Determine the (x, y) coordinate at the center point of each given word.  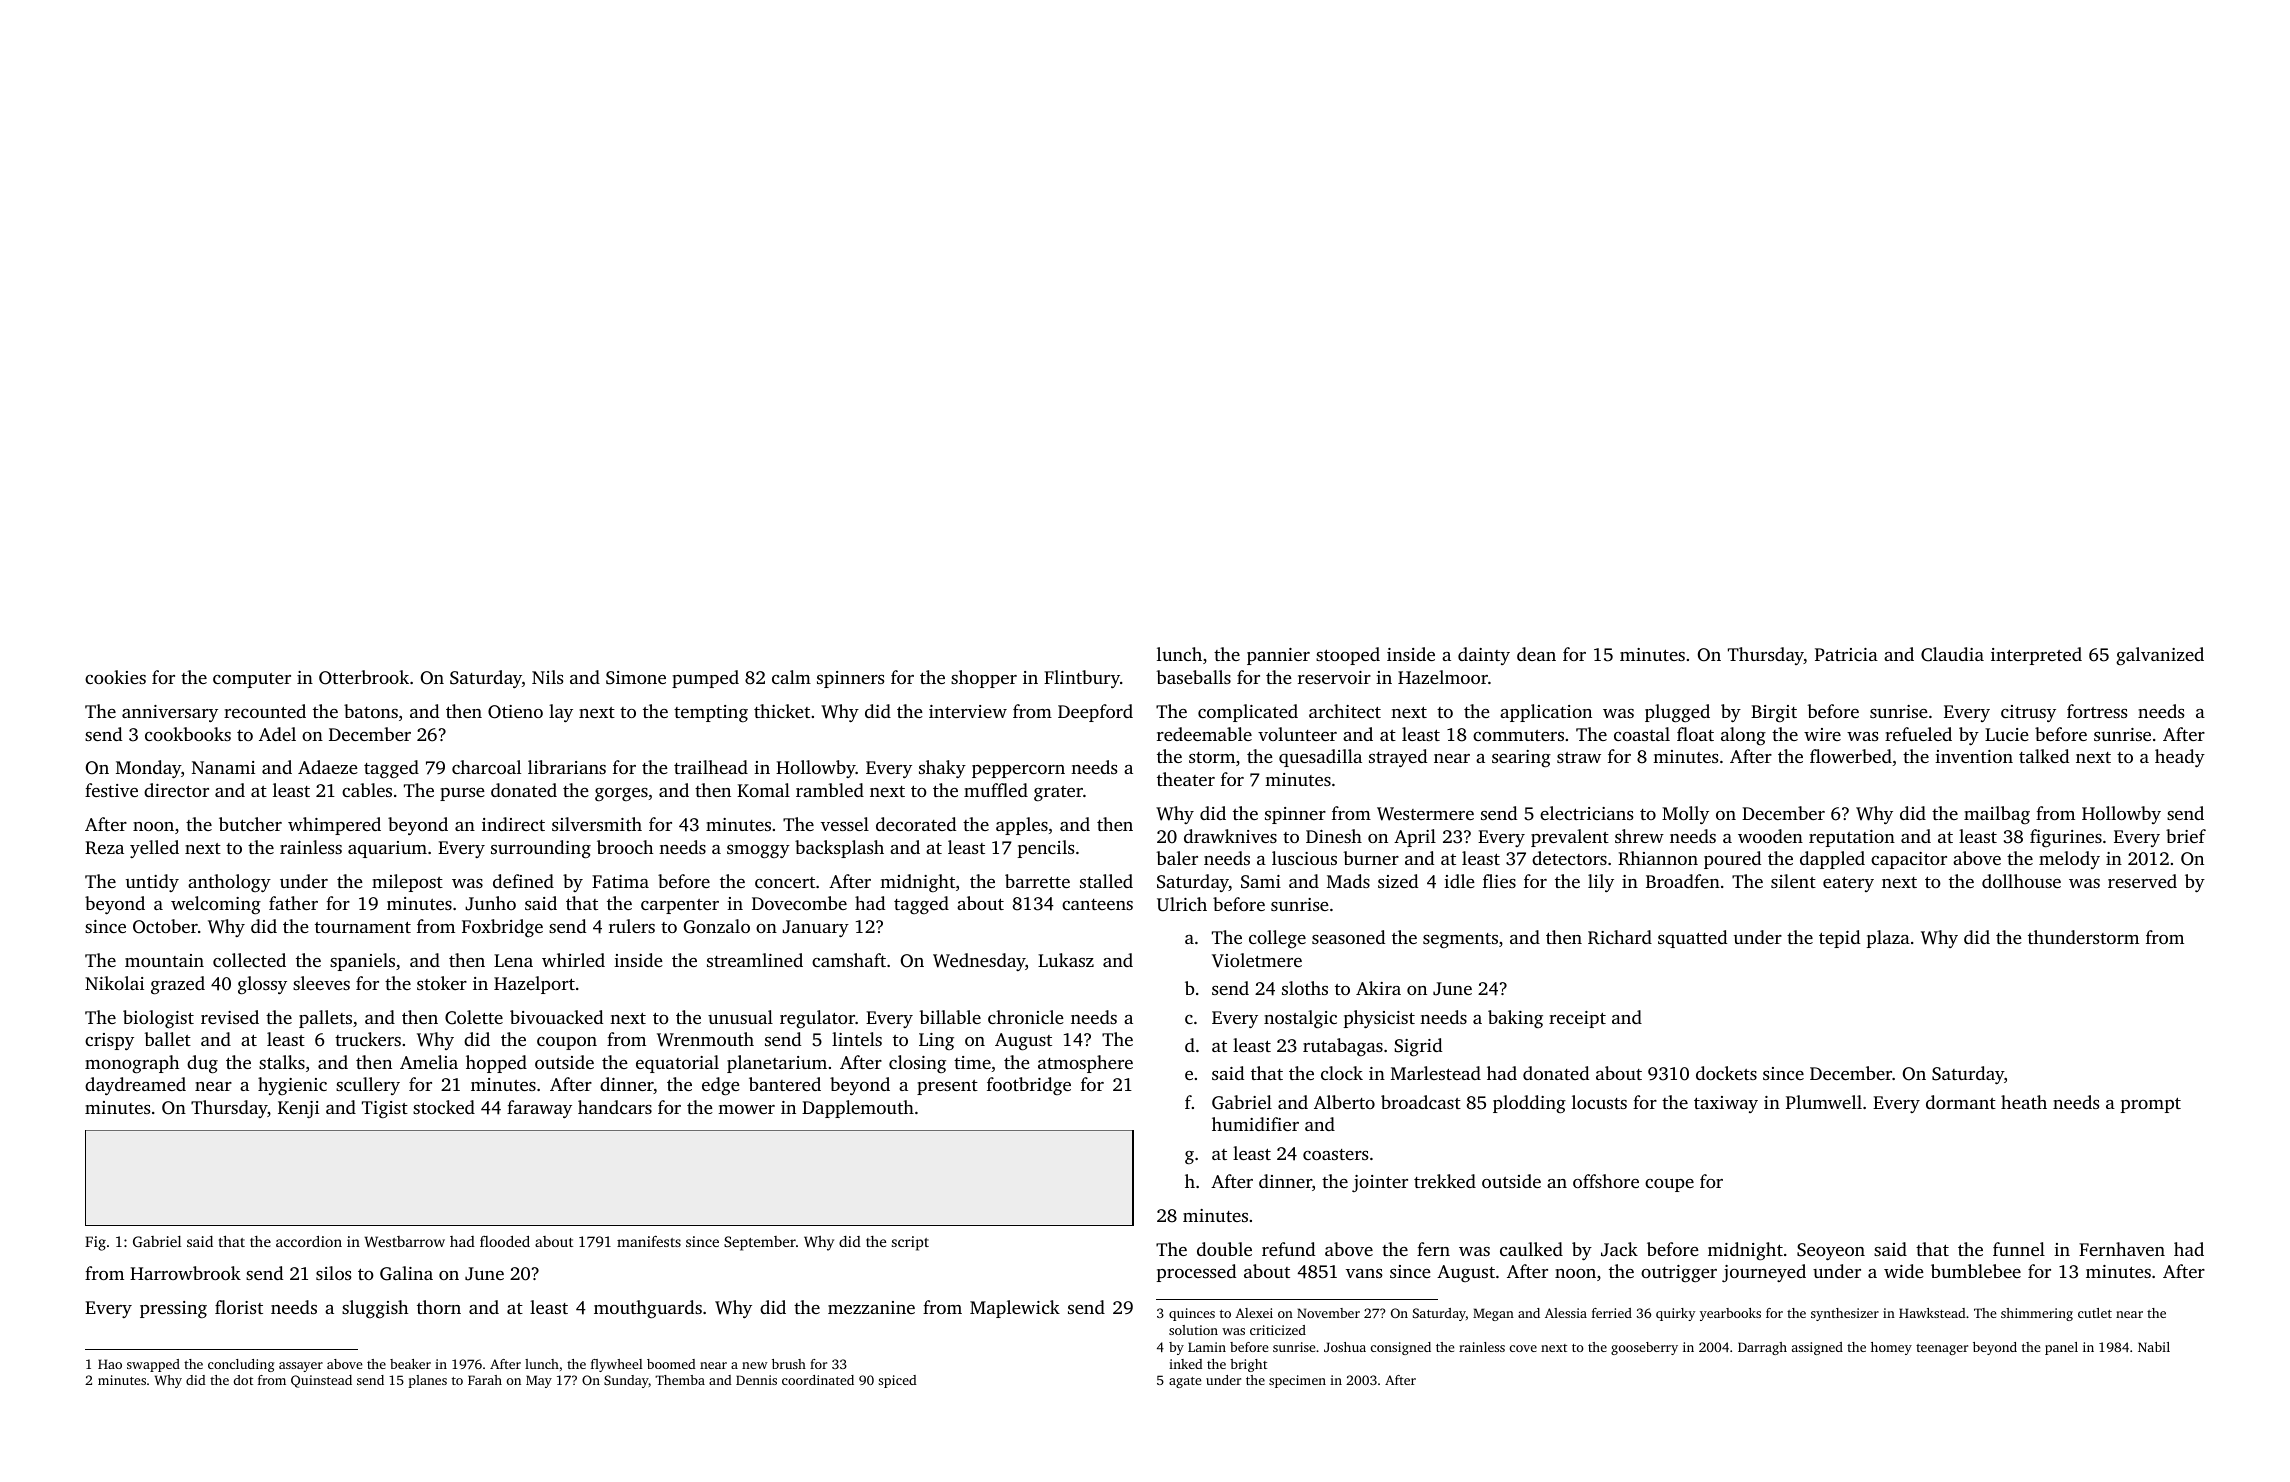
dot (243, 1380)
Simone (636, 678)
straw (1579, 757)
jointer (1380, 1183)
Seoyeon (1831, 1251)
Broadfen (1683, 881)
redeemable (1204, 734)
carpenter (680, 906)
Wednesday (979, 962)
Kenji (298, 1109)
